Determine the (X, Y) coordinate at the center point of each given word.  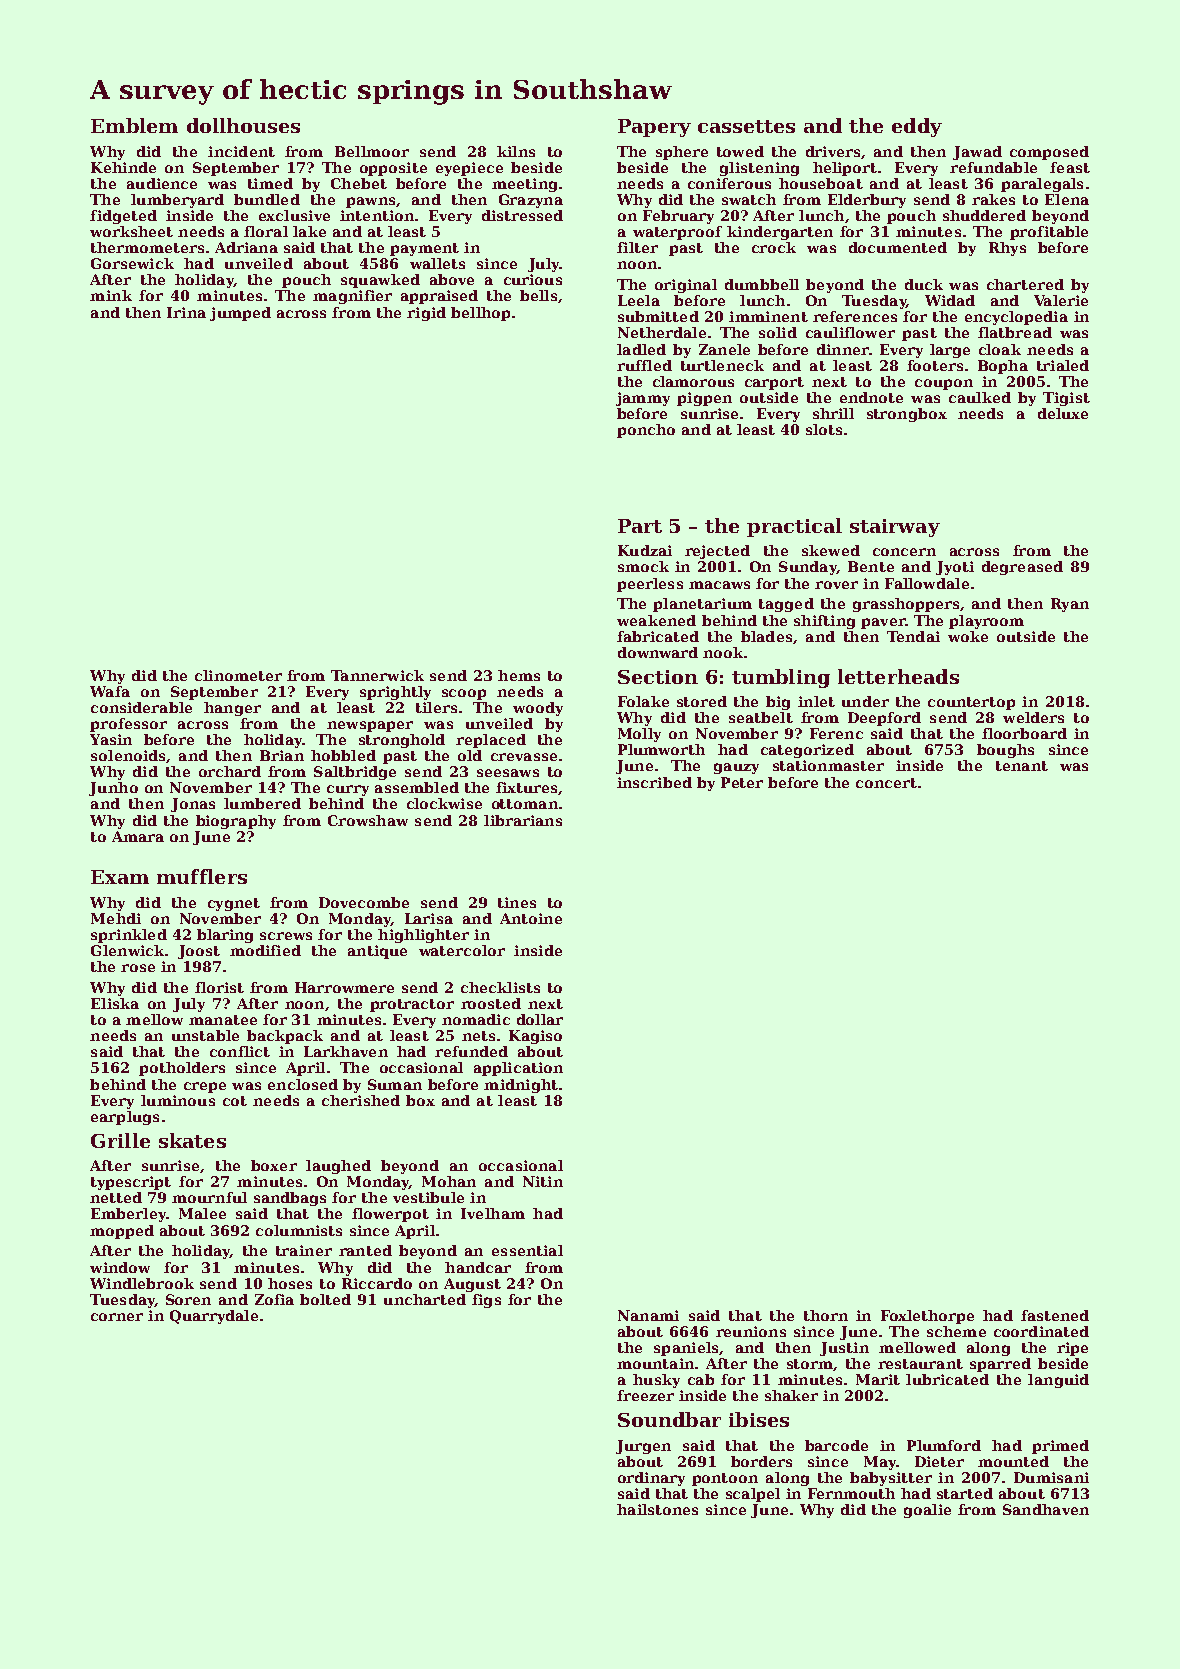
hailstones (657, 1509)
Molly (639, 735)
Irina (186, 312)
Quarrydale (214, 1317)
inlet (816, 701)
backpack (285, 1037)
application (518, 1069)
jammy (643, 399)
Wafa (110, 691)
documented (898, 247)
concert (886, 783)
